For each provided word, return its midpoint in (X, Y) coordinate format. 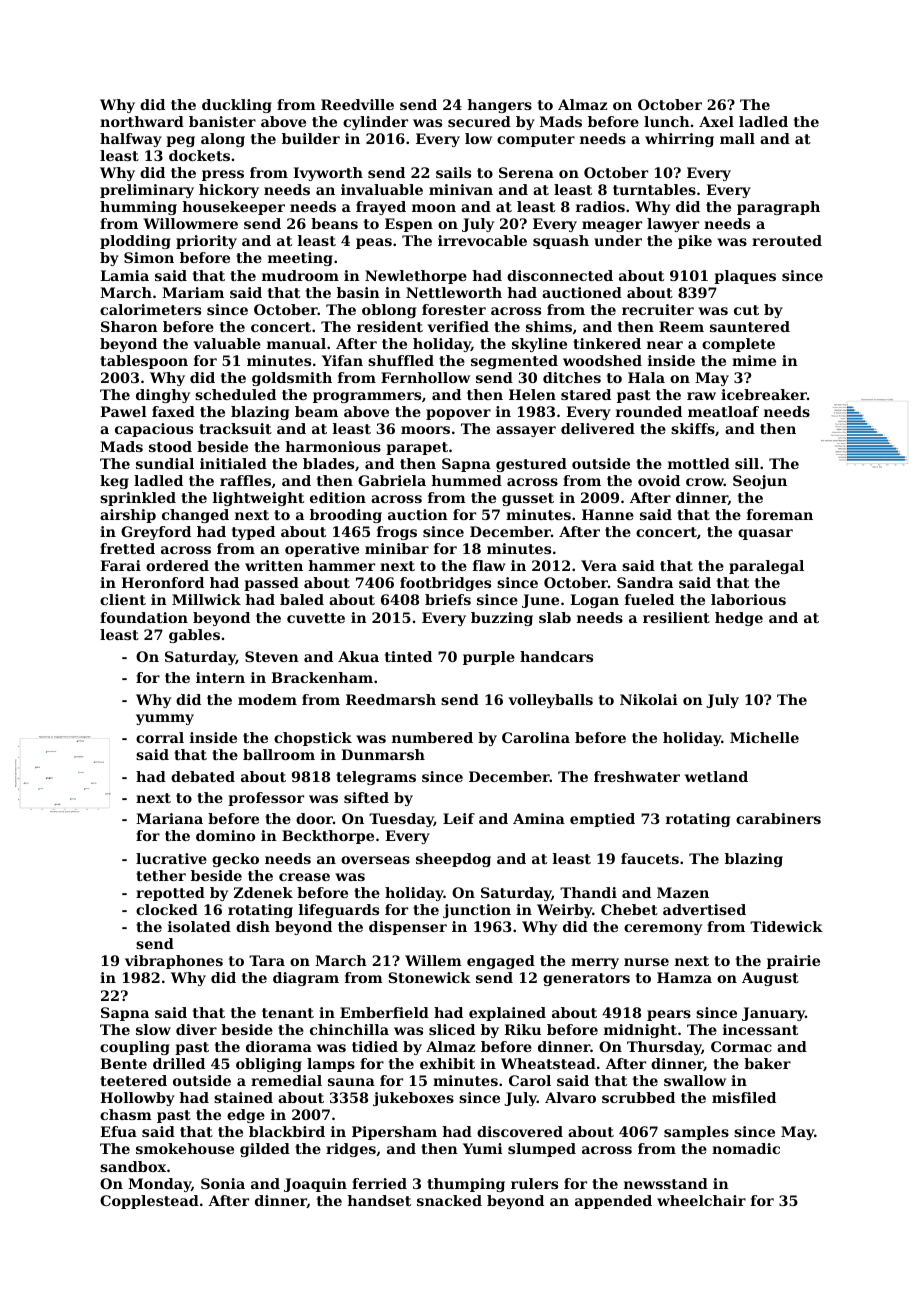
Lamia (124, 275)
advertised (704, 909)
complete (738, 345)
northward (142, 121)
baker (767, 1063)
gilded (265, 1150)
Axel (716, 121)
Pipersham (394, 1133)
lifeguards (339, 911)
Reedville (357, 104)
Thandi (588, 892)
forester (454, 309)
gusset (528, 499)
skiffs (693, 428)
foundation (144, 617)
